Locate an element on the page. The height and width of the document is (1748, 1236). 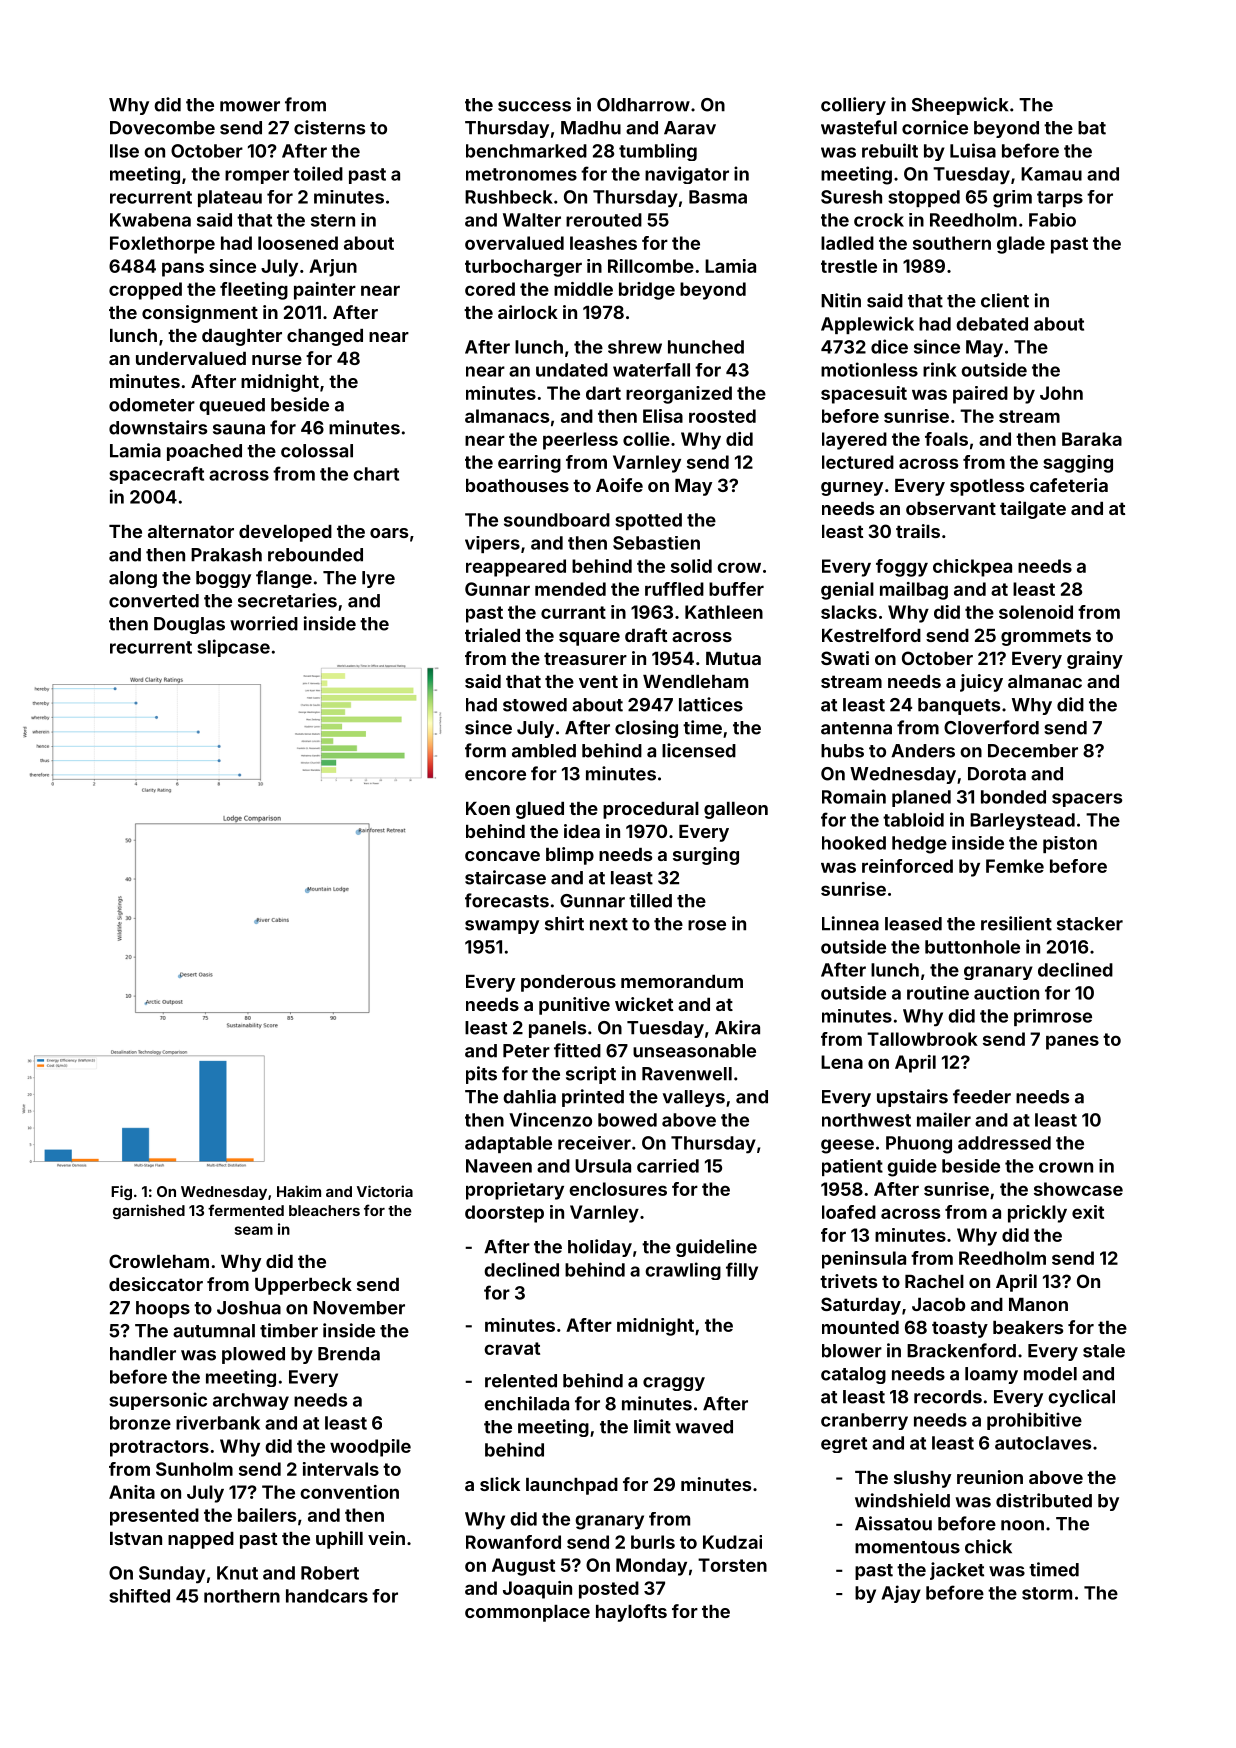
Akira is located at coordinates (737, 1027).
